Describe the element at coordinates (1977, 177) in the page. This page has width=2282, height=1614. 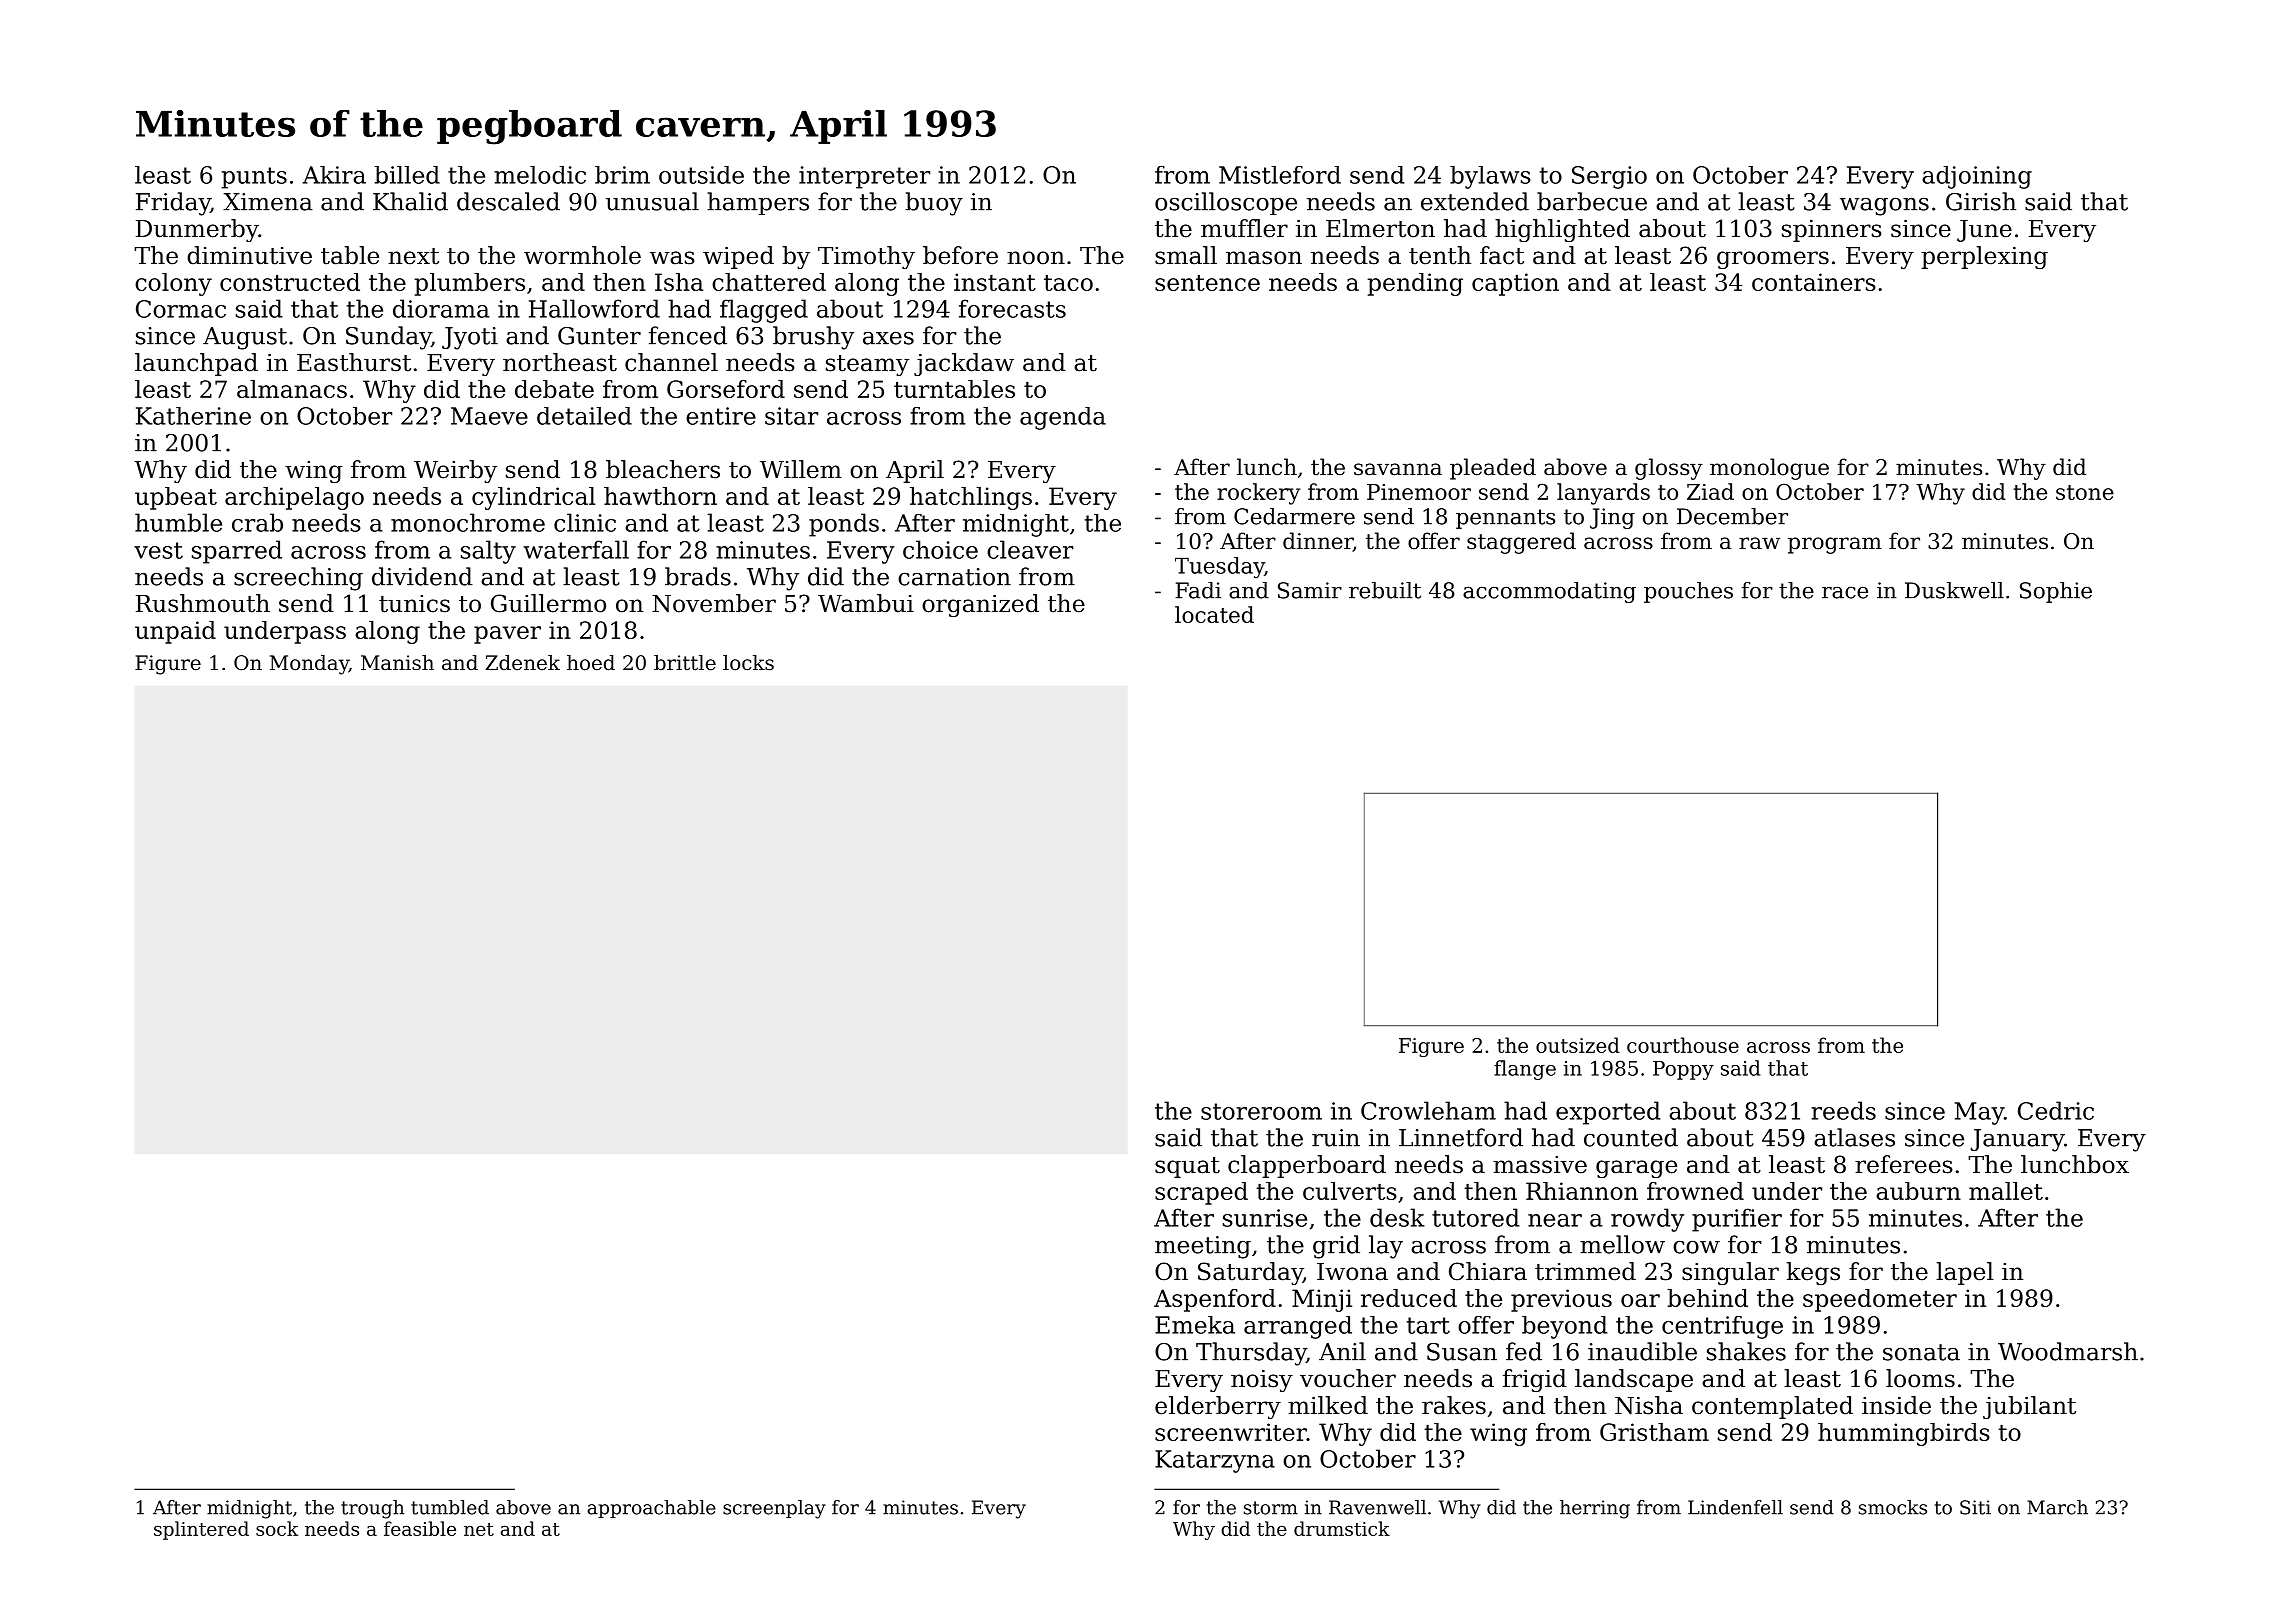
I see `adjoining` at that location.
